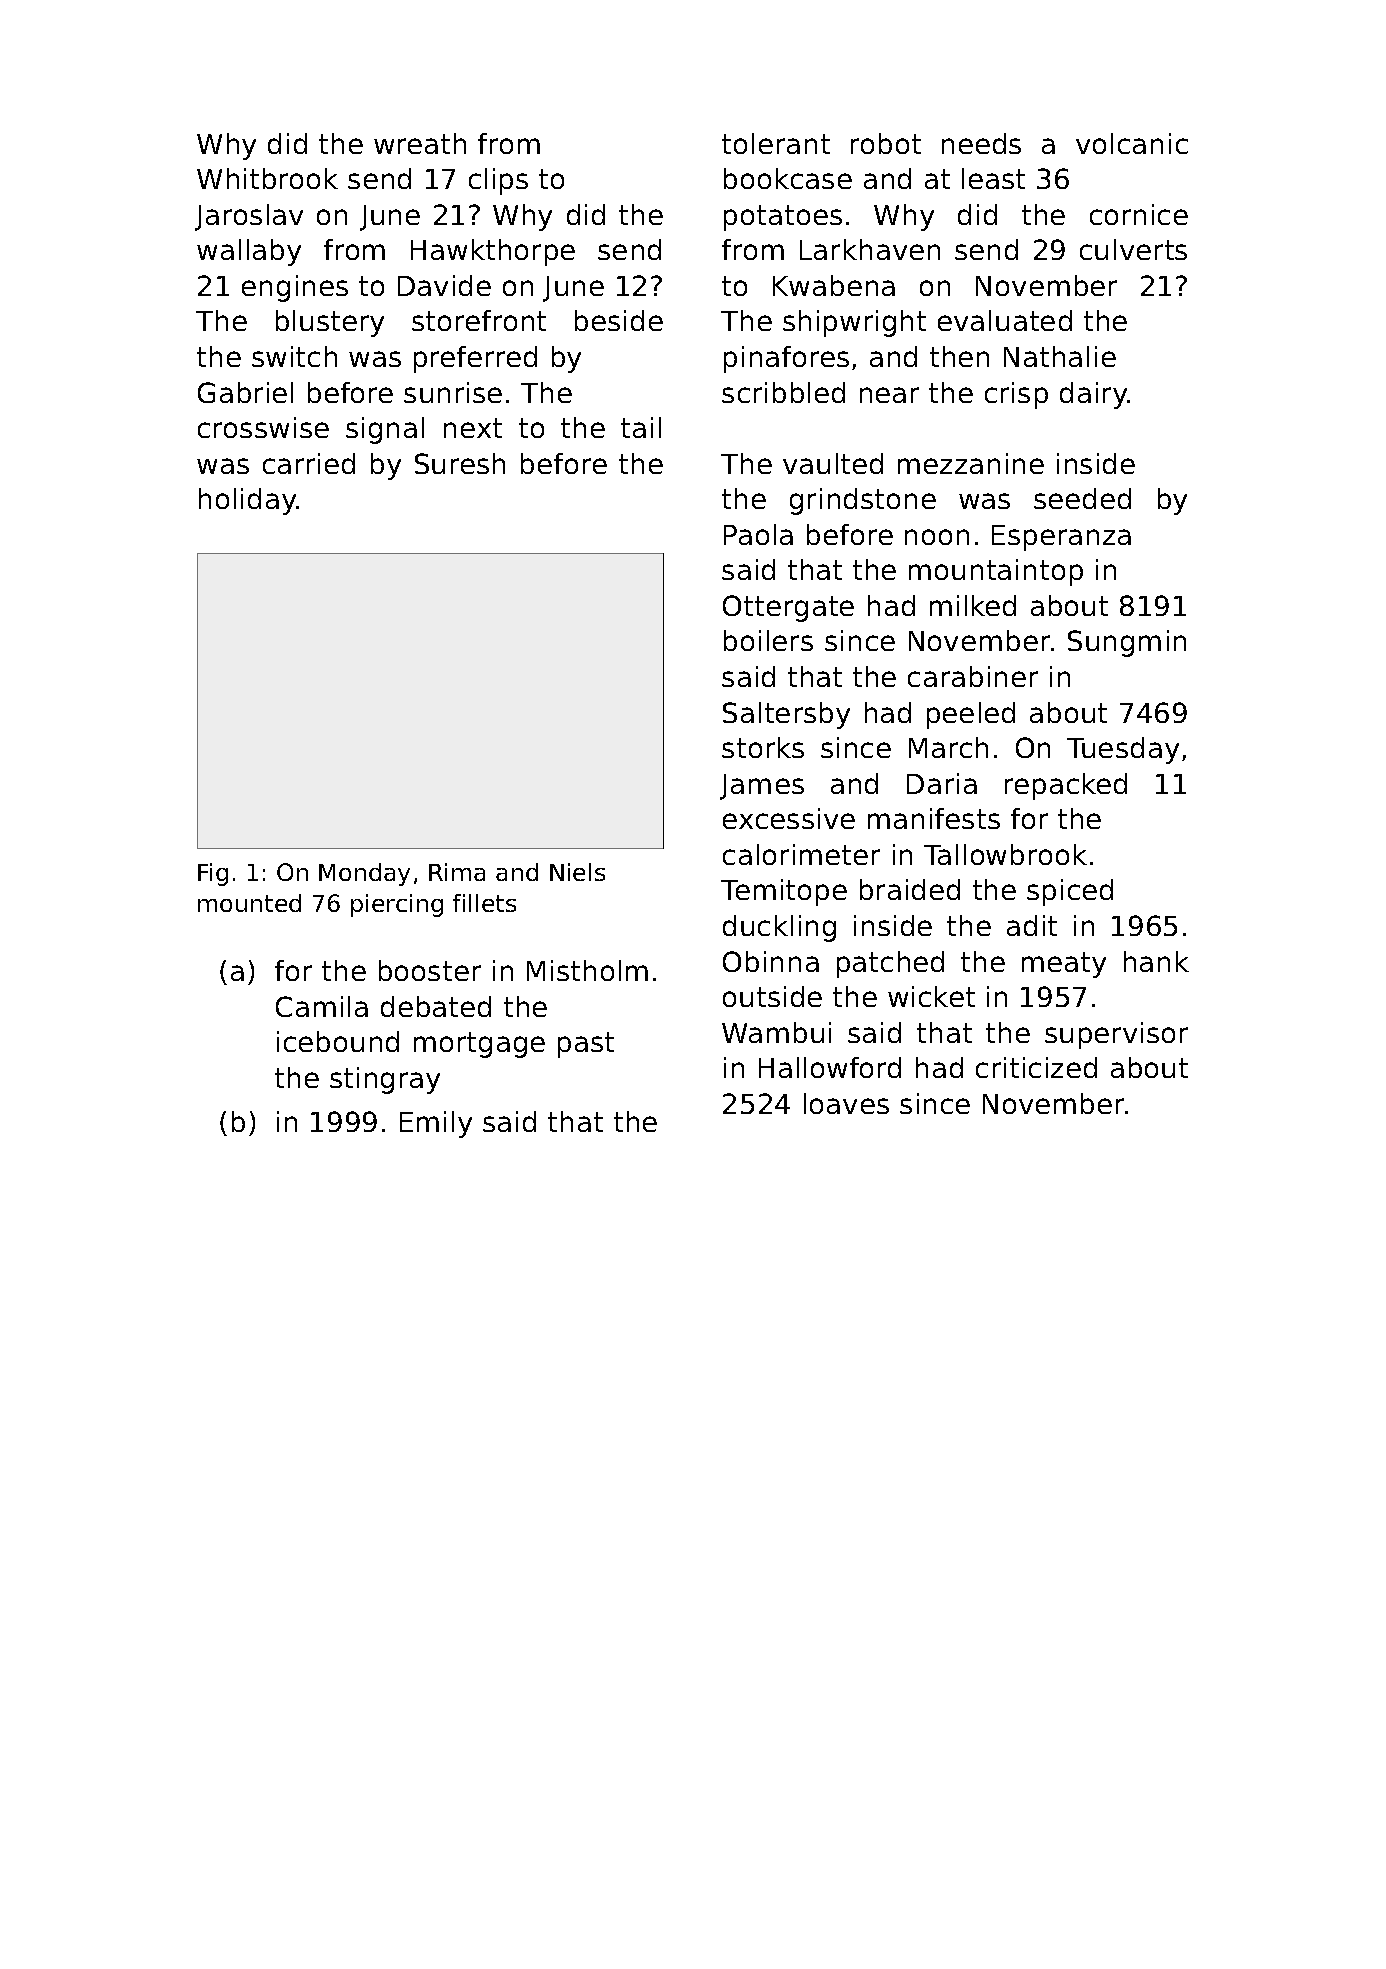 The image size is (1386, 1969). What do you see at coordinates (890, 964) in the document?
I see `patched` at bounding box center [890, 964].
